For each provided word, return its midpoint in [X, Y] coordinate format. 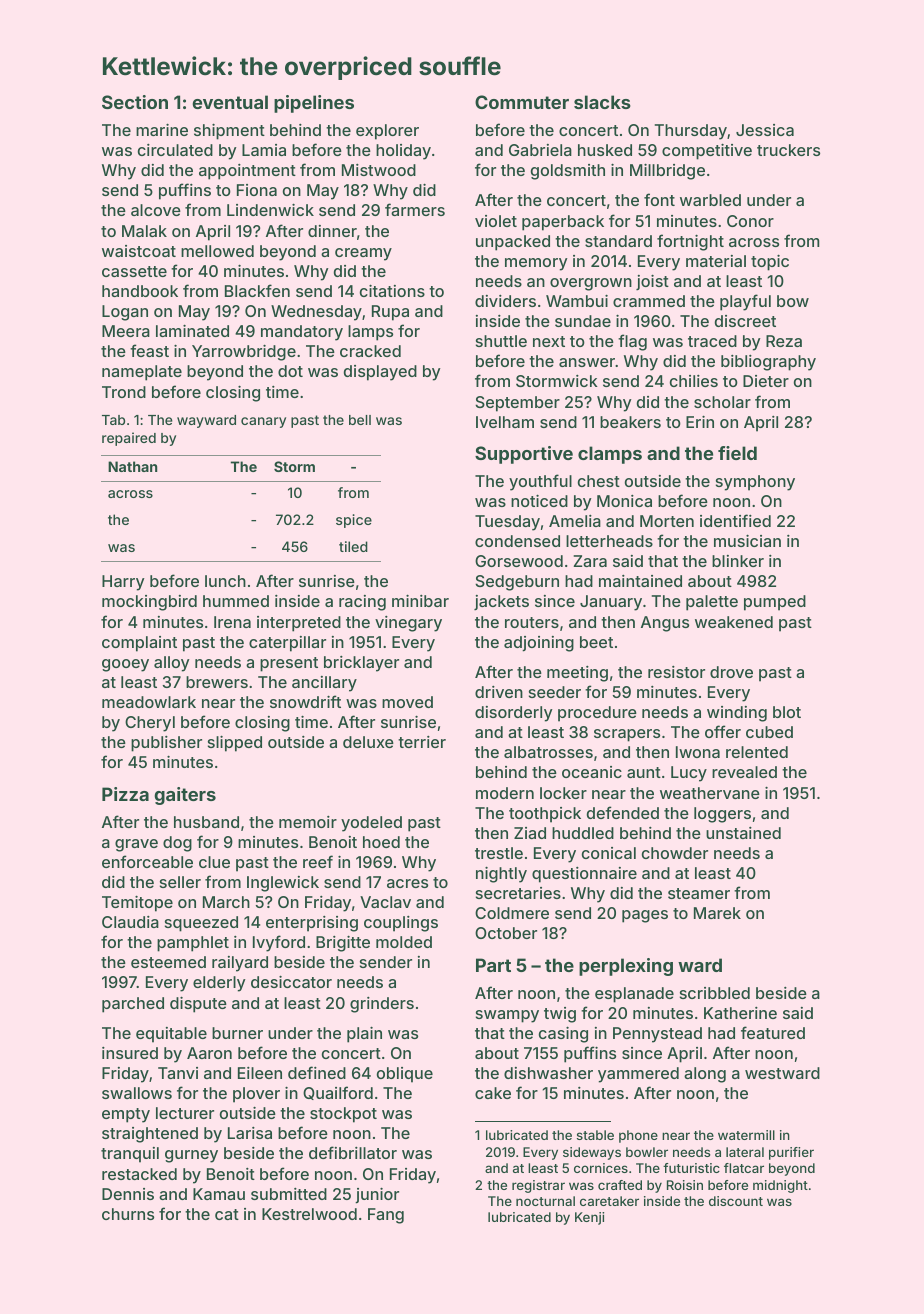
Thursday [691, 132]
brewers [217, 682]
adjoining [539, 644]
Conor [750, 221]
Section [135, 102]
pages [645, 916]
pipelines [314, 104]
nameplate [142, 373]
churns [128, 1214]
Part [493, 965]
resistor [676, 672]
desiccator [291, 982]
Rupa [390, 313]
